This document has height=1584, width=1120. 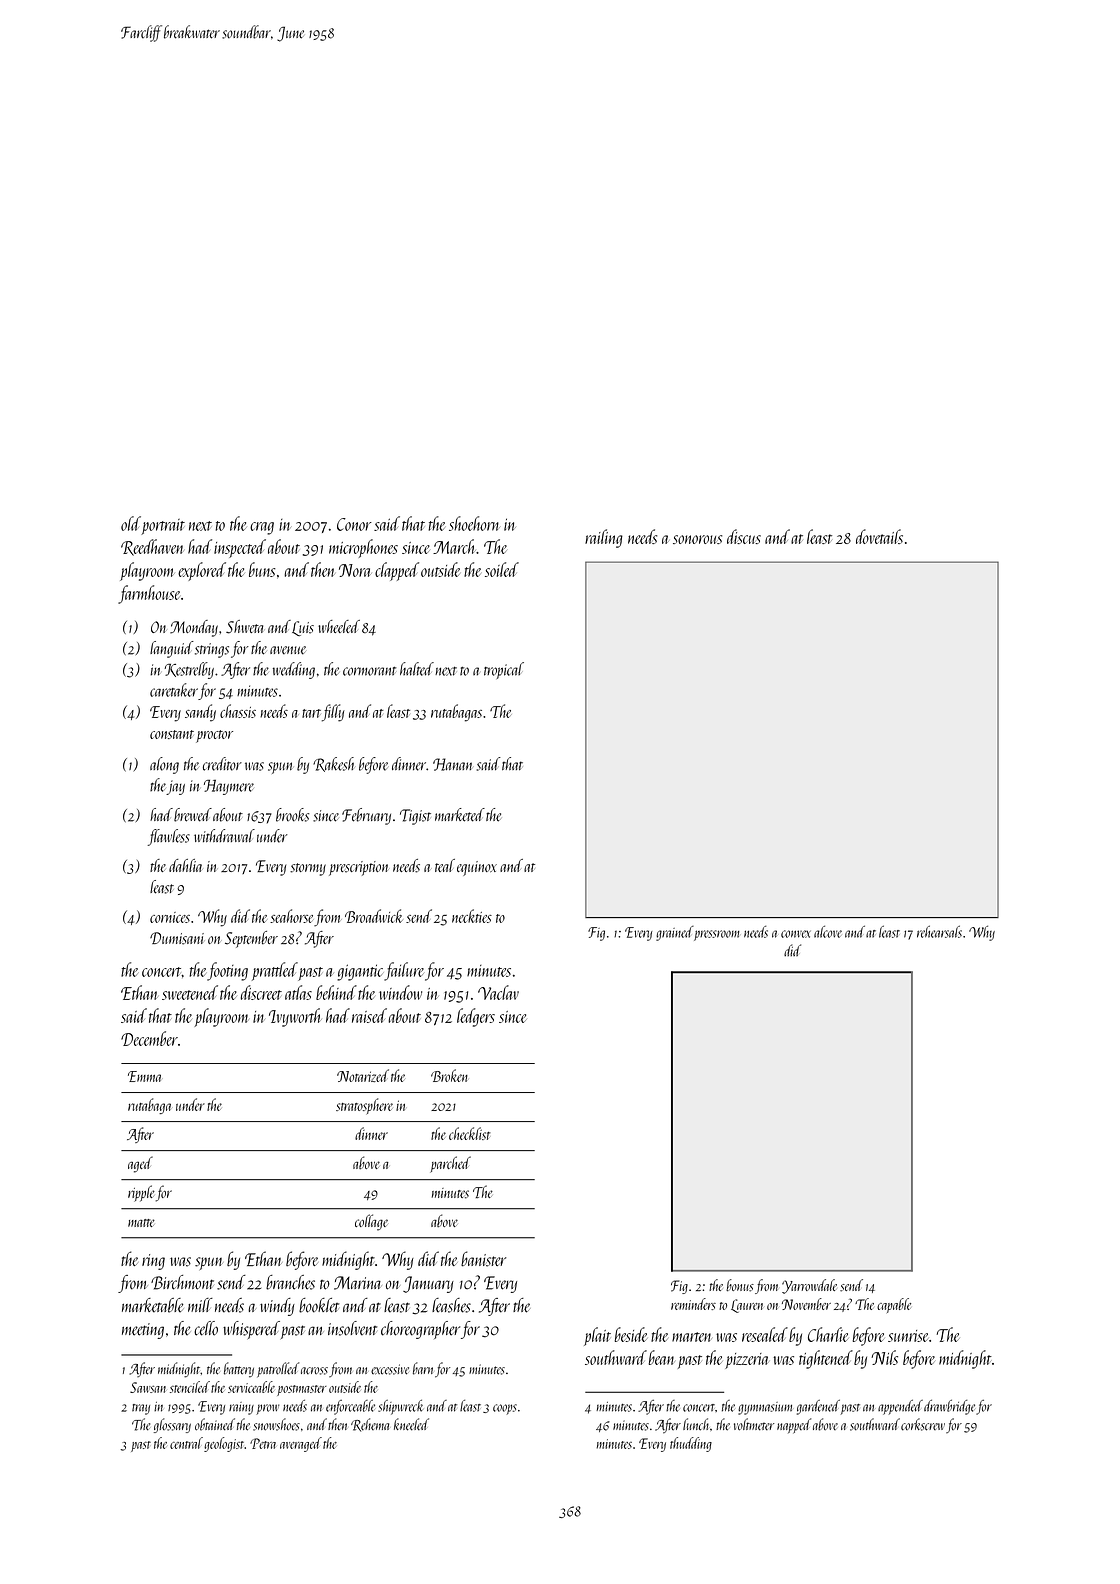 I want to click on ripple, so click(x=141, y=1193).
